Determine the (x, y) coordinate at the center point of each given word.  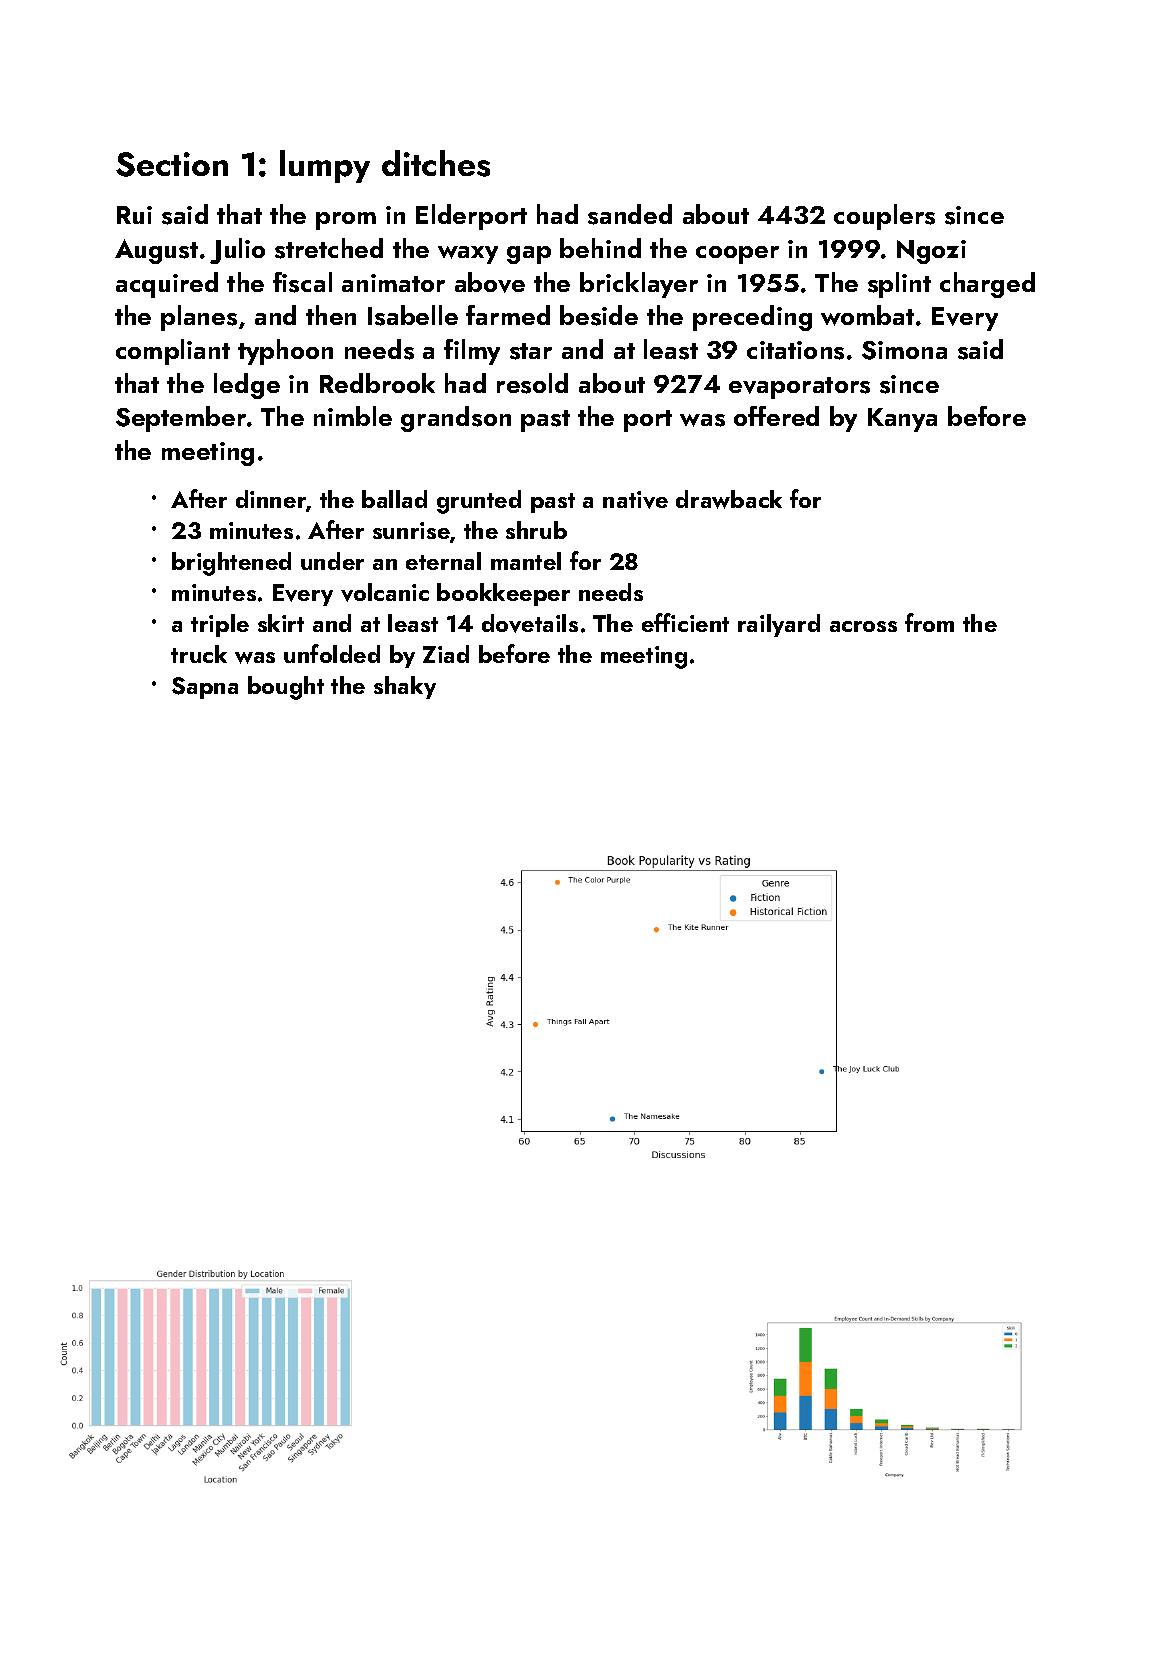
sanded (630, 214)
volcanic (385, 592)
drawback (729, 499)
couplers (884, 217)
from (929, 622)
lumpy (325, 166)
